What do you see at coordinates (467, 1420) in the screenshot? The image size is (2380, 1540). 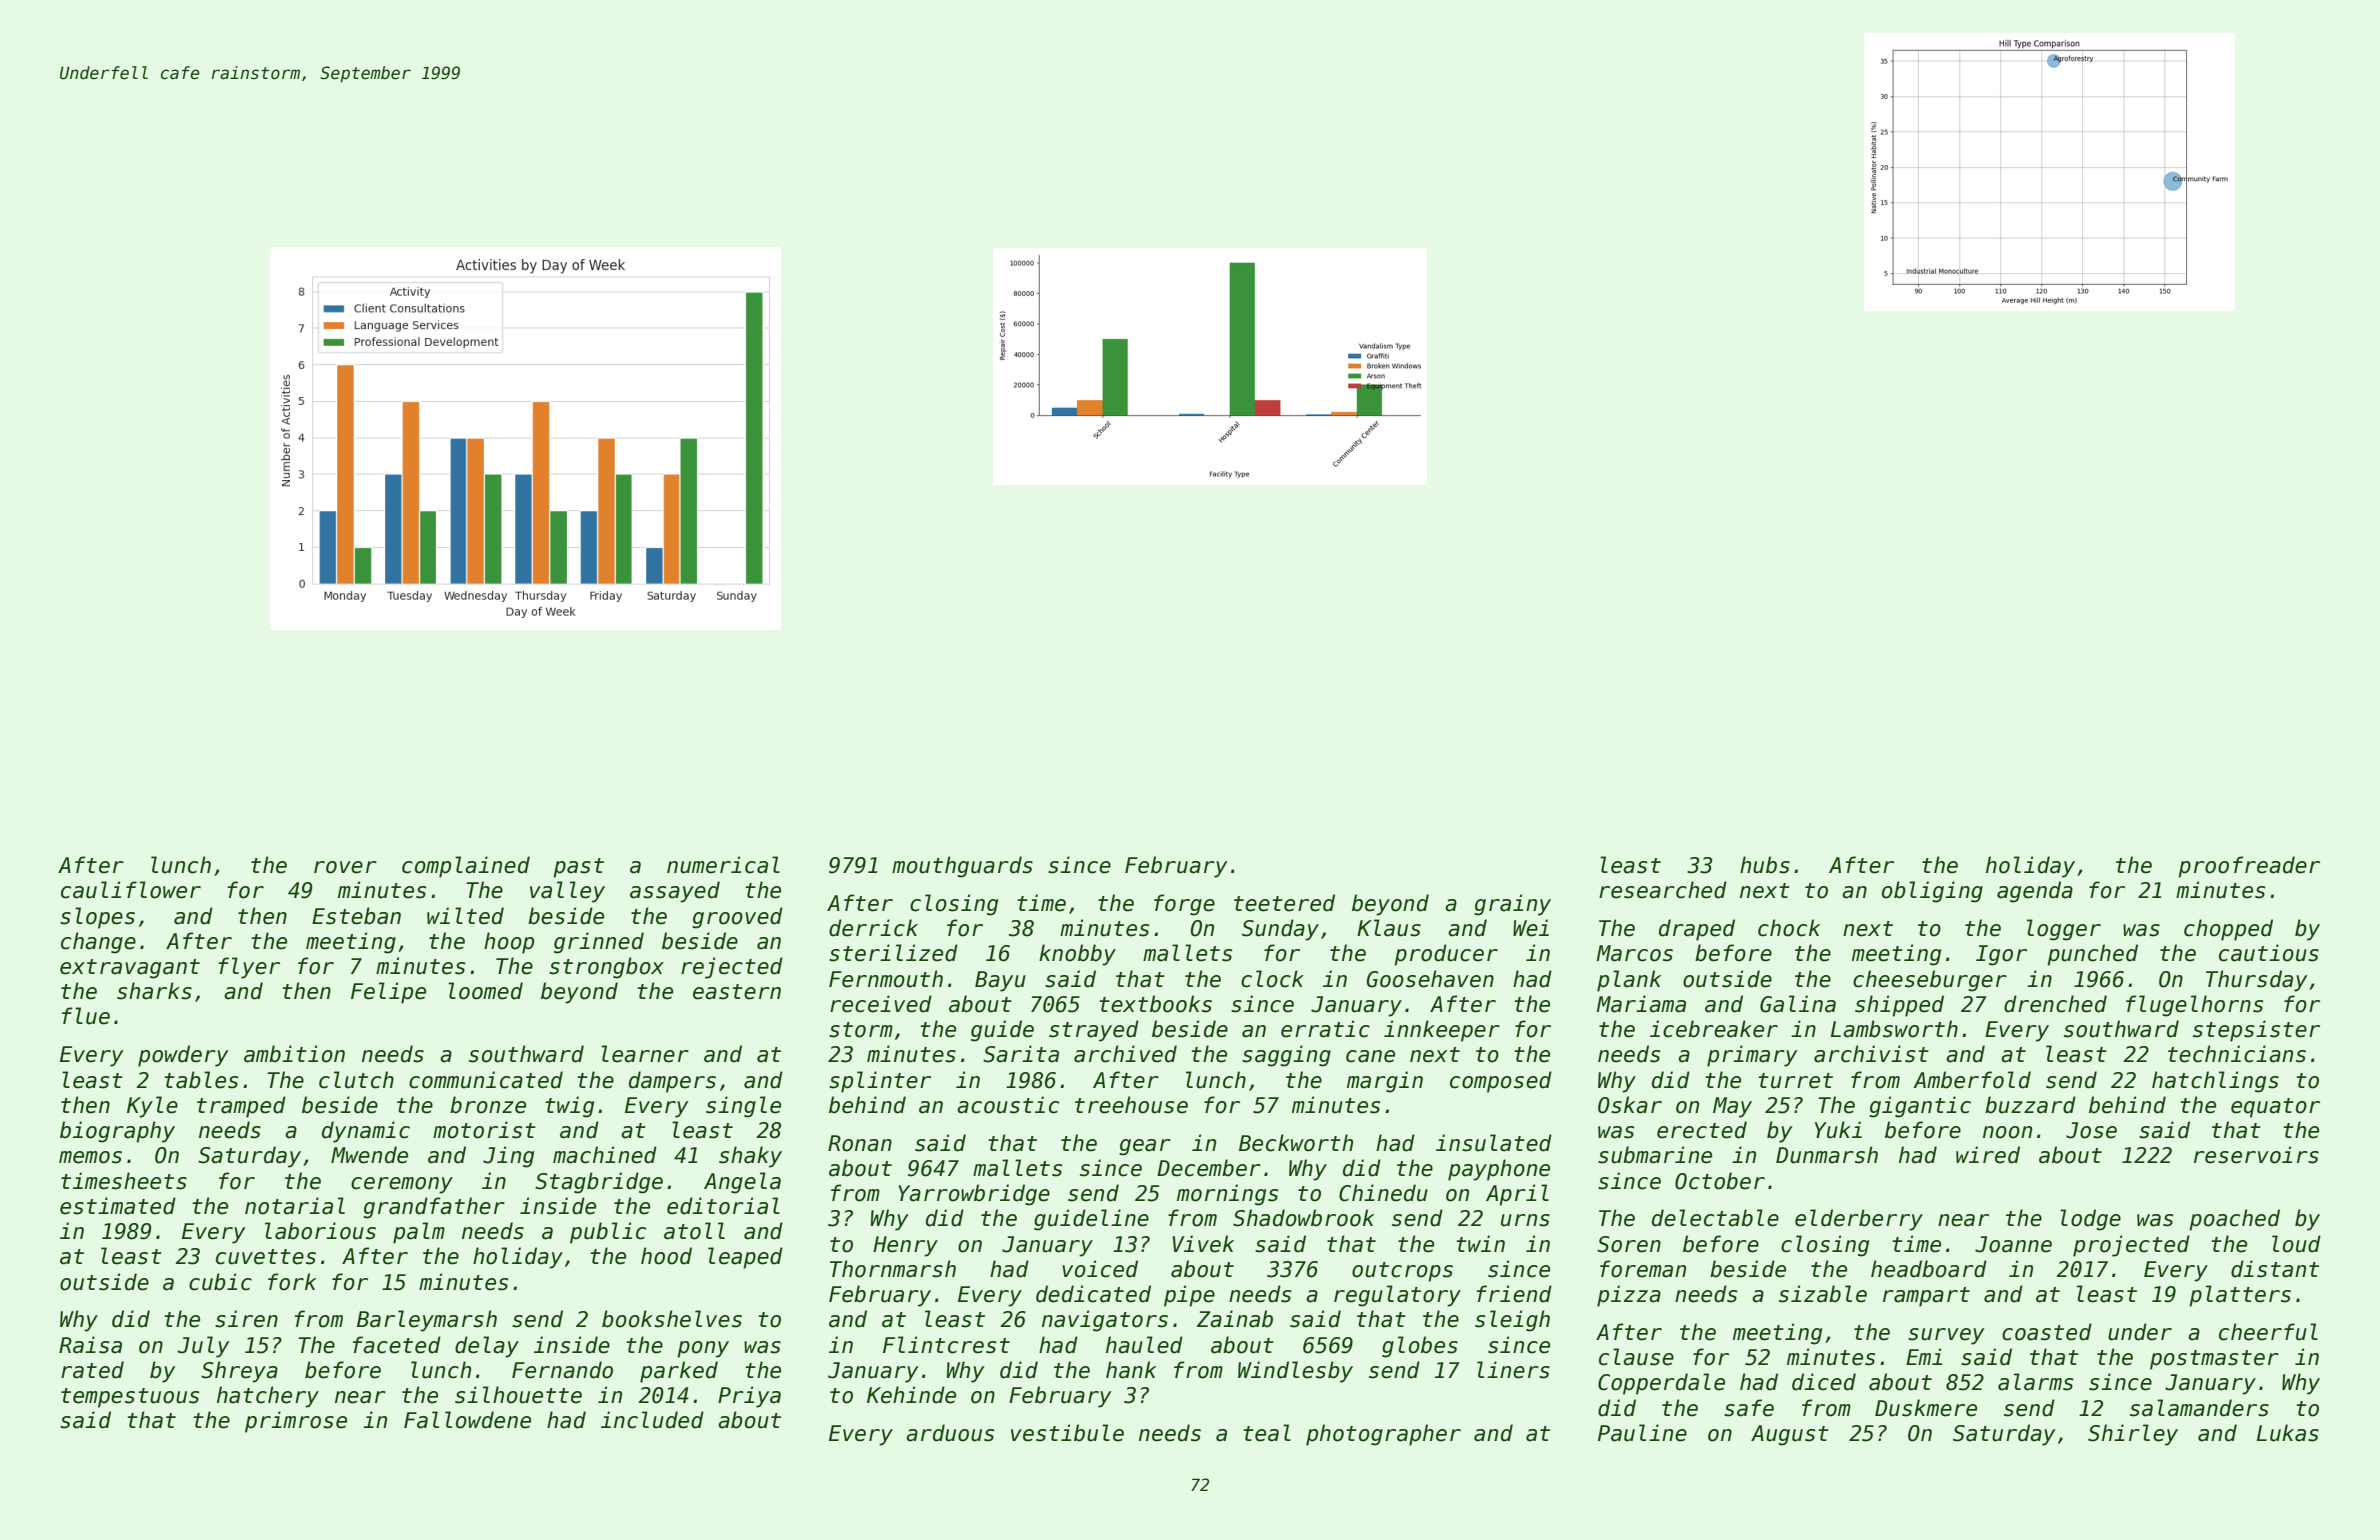 I see `Fallowdene` at bounding box center [467, 1420].
